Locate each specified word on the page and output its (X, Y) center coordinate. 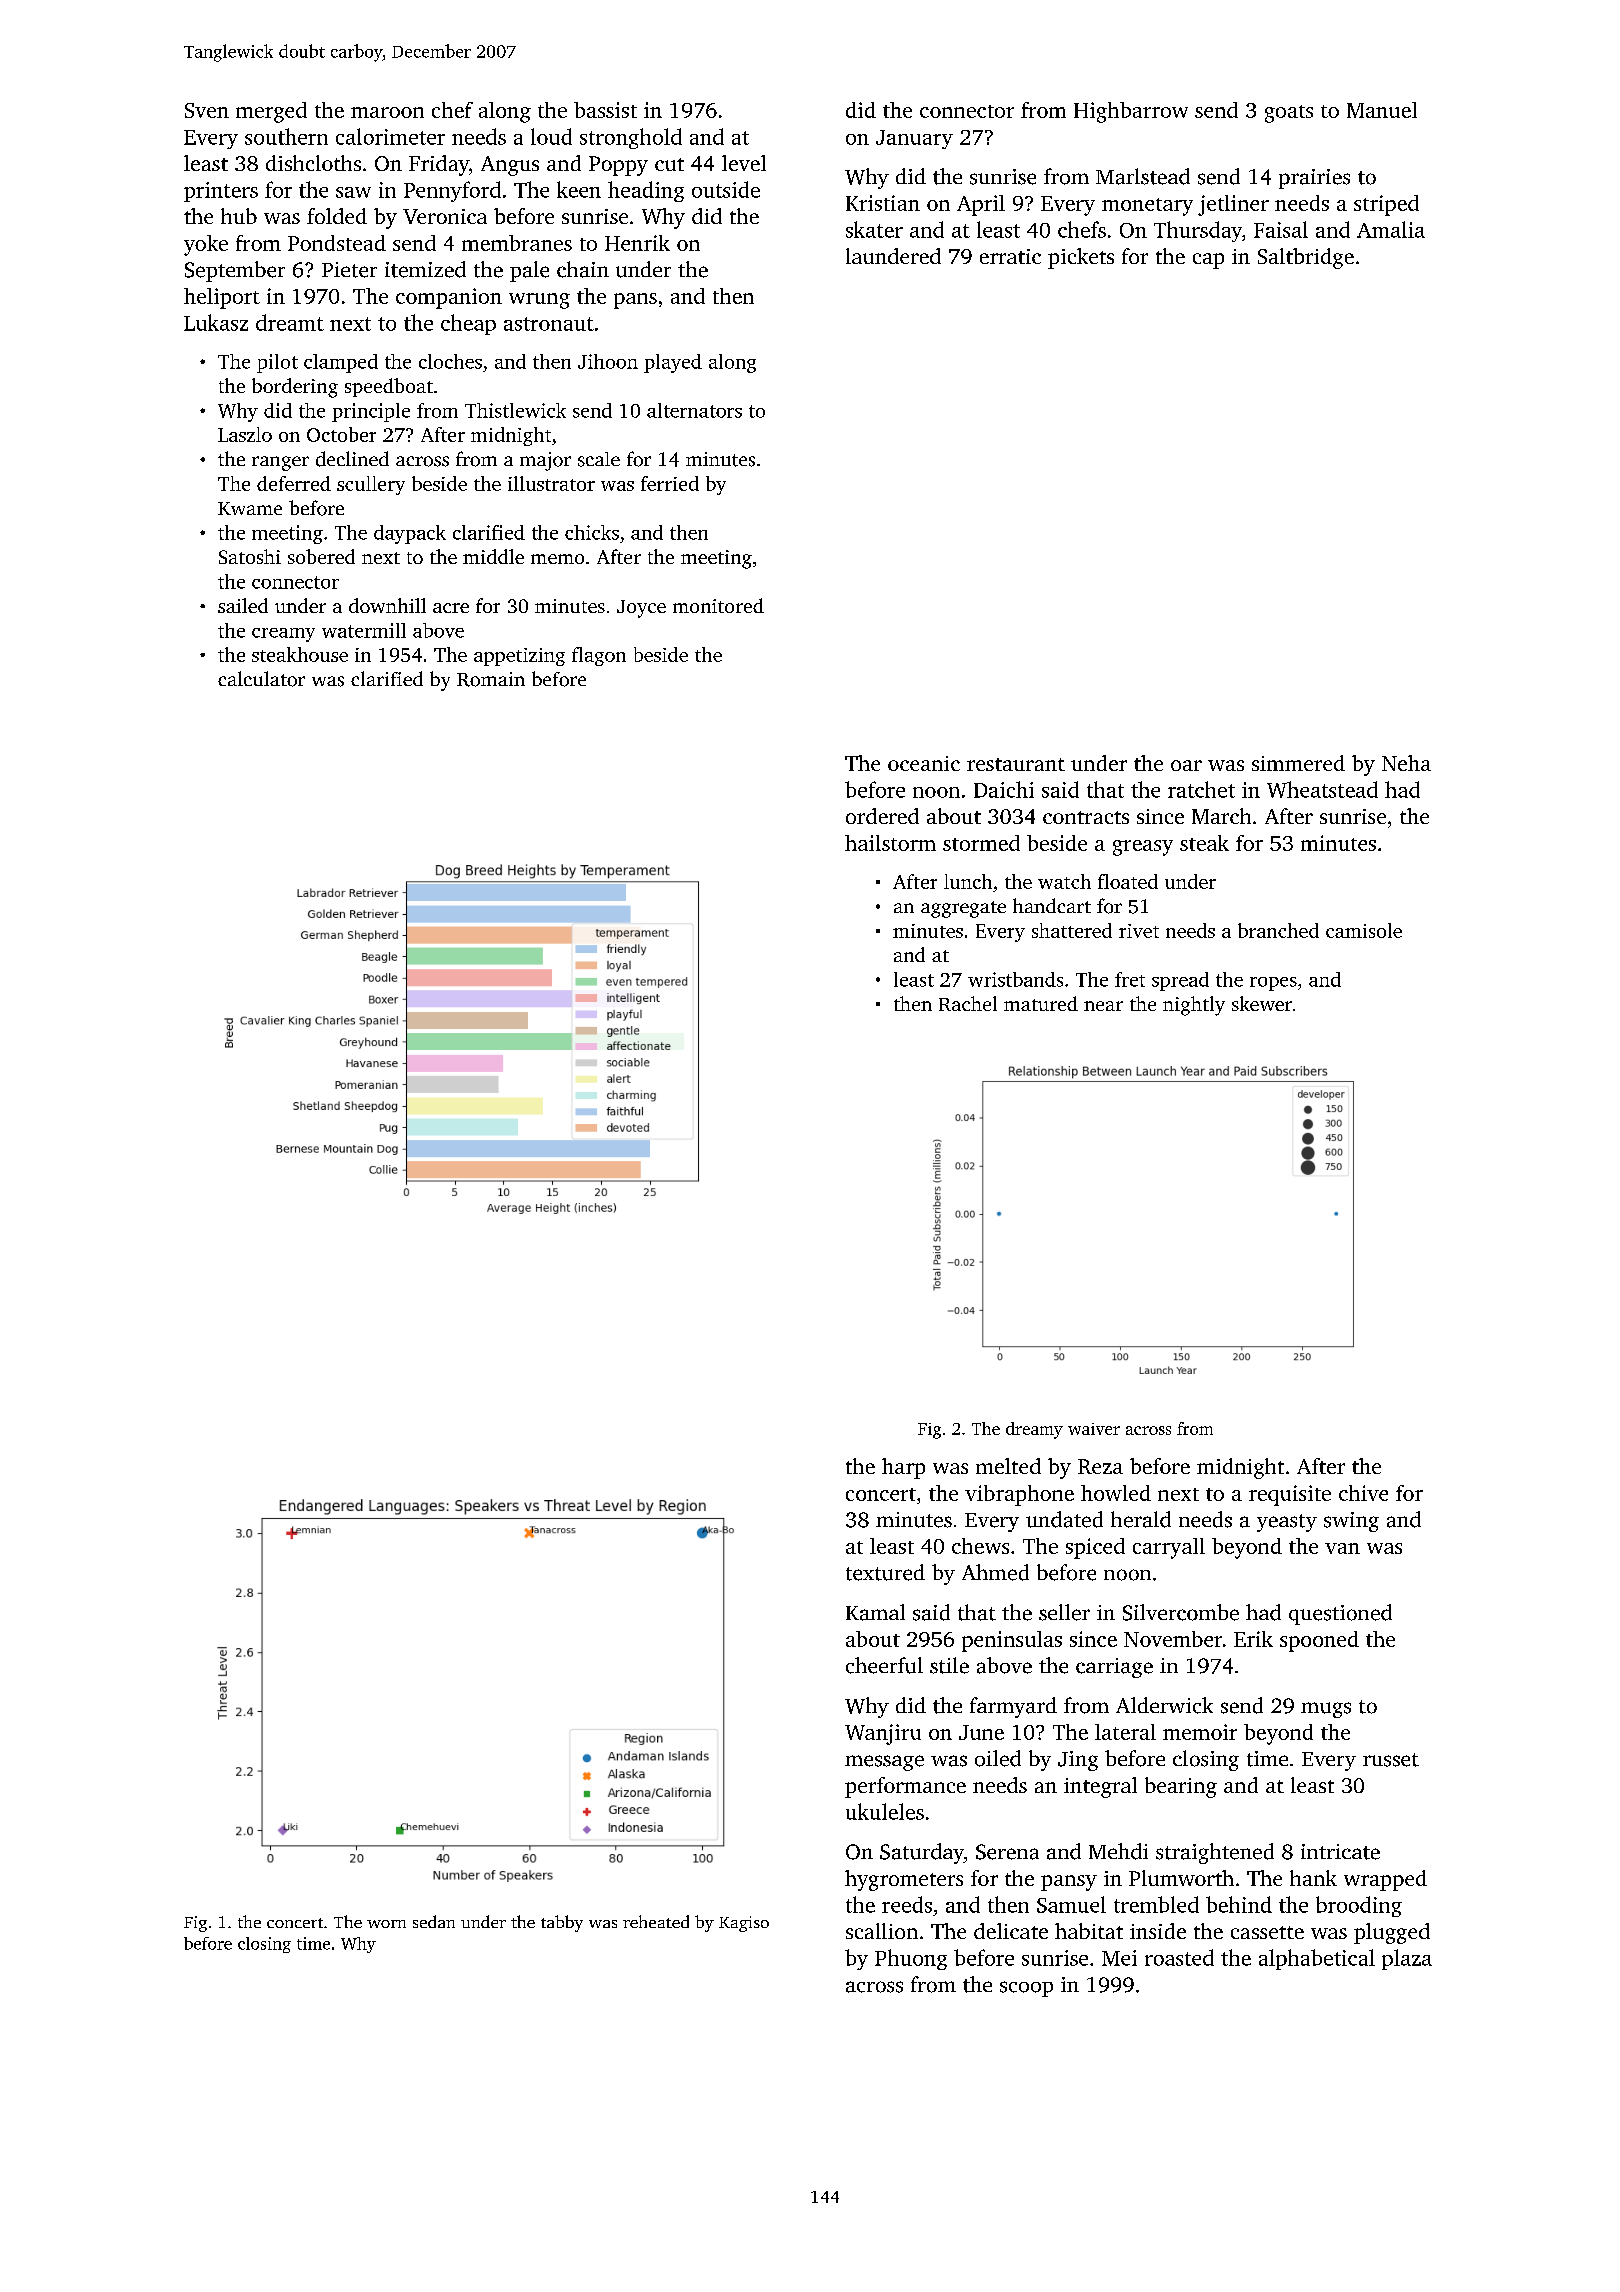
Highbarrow (1131, 112)
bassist (605, 110)
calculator (261, 679)
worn (386, 1924)
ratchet (1201, 789)
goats (1289, 114)
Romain (491, 679)
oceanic (924, 763)
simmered (1298, 763)
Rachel (968, 1003)
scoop (1026, 1989)
